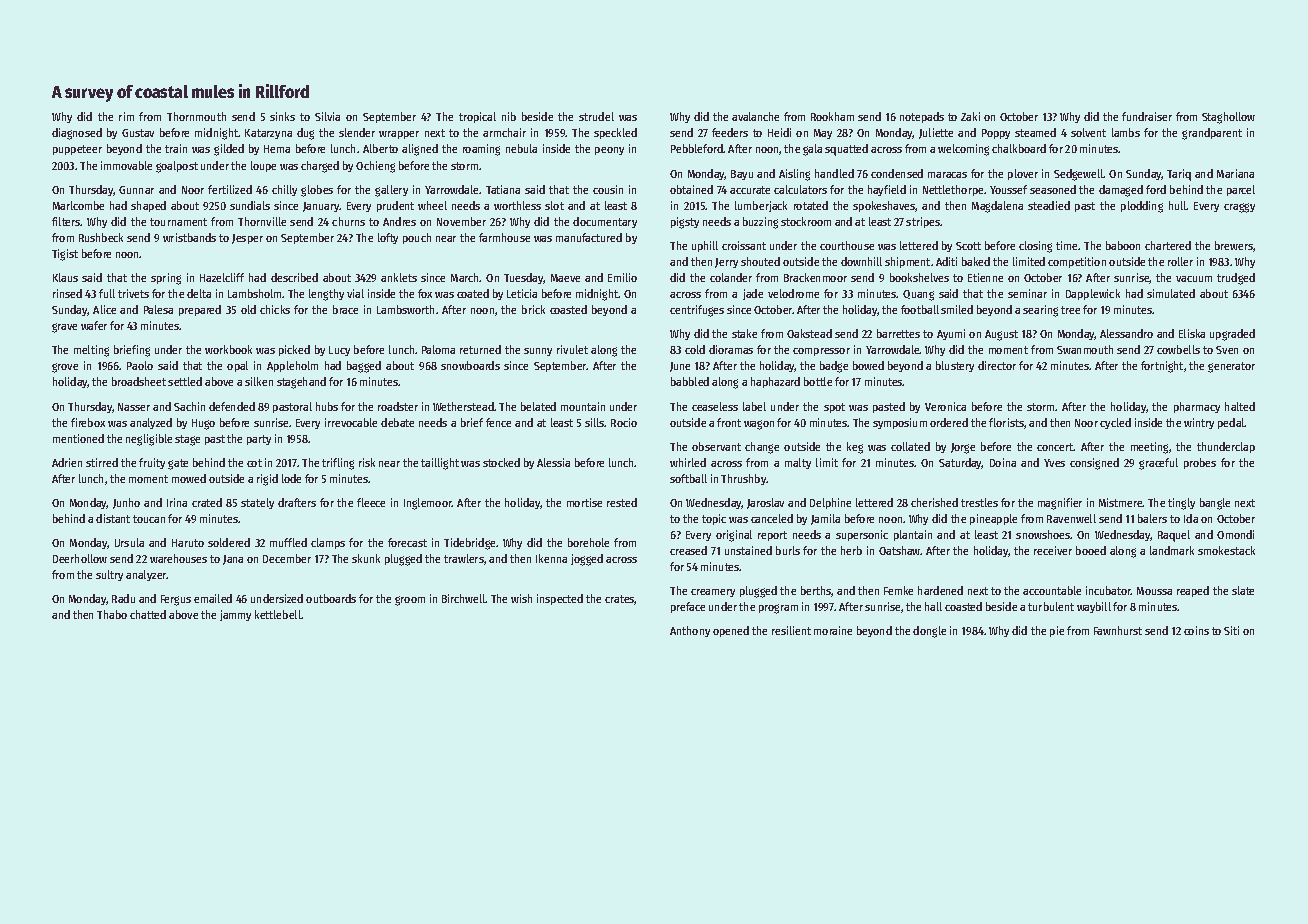  I want to click on dongle, so click(929, 632).
